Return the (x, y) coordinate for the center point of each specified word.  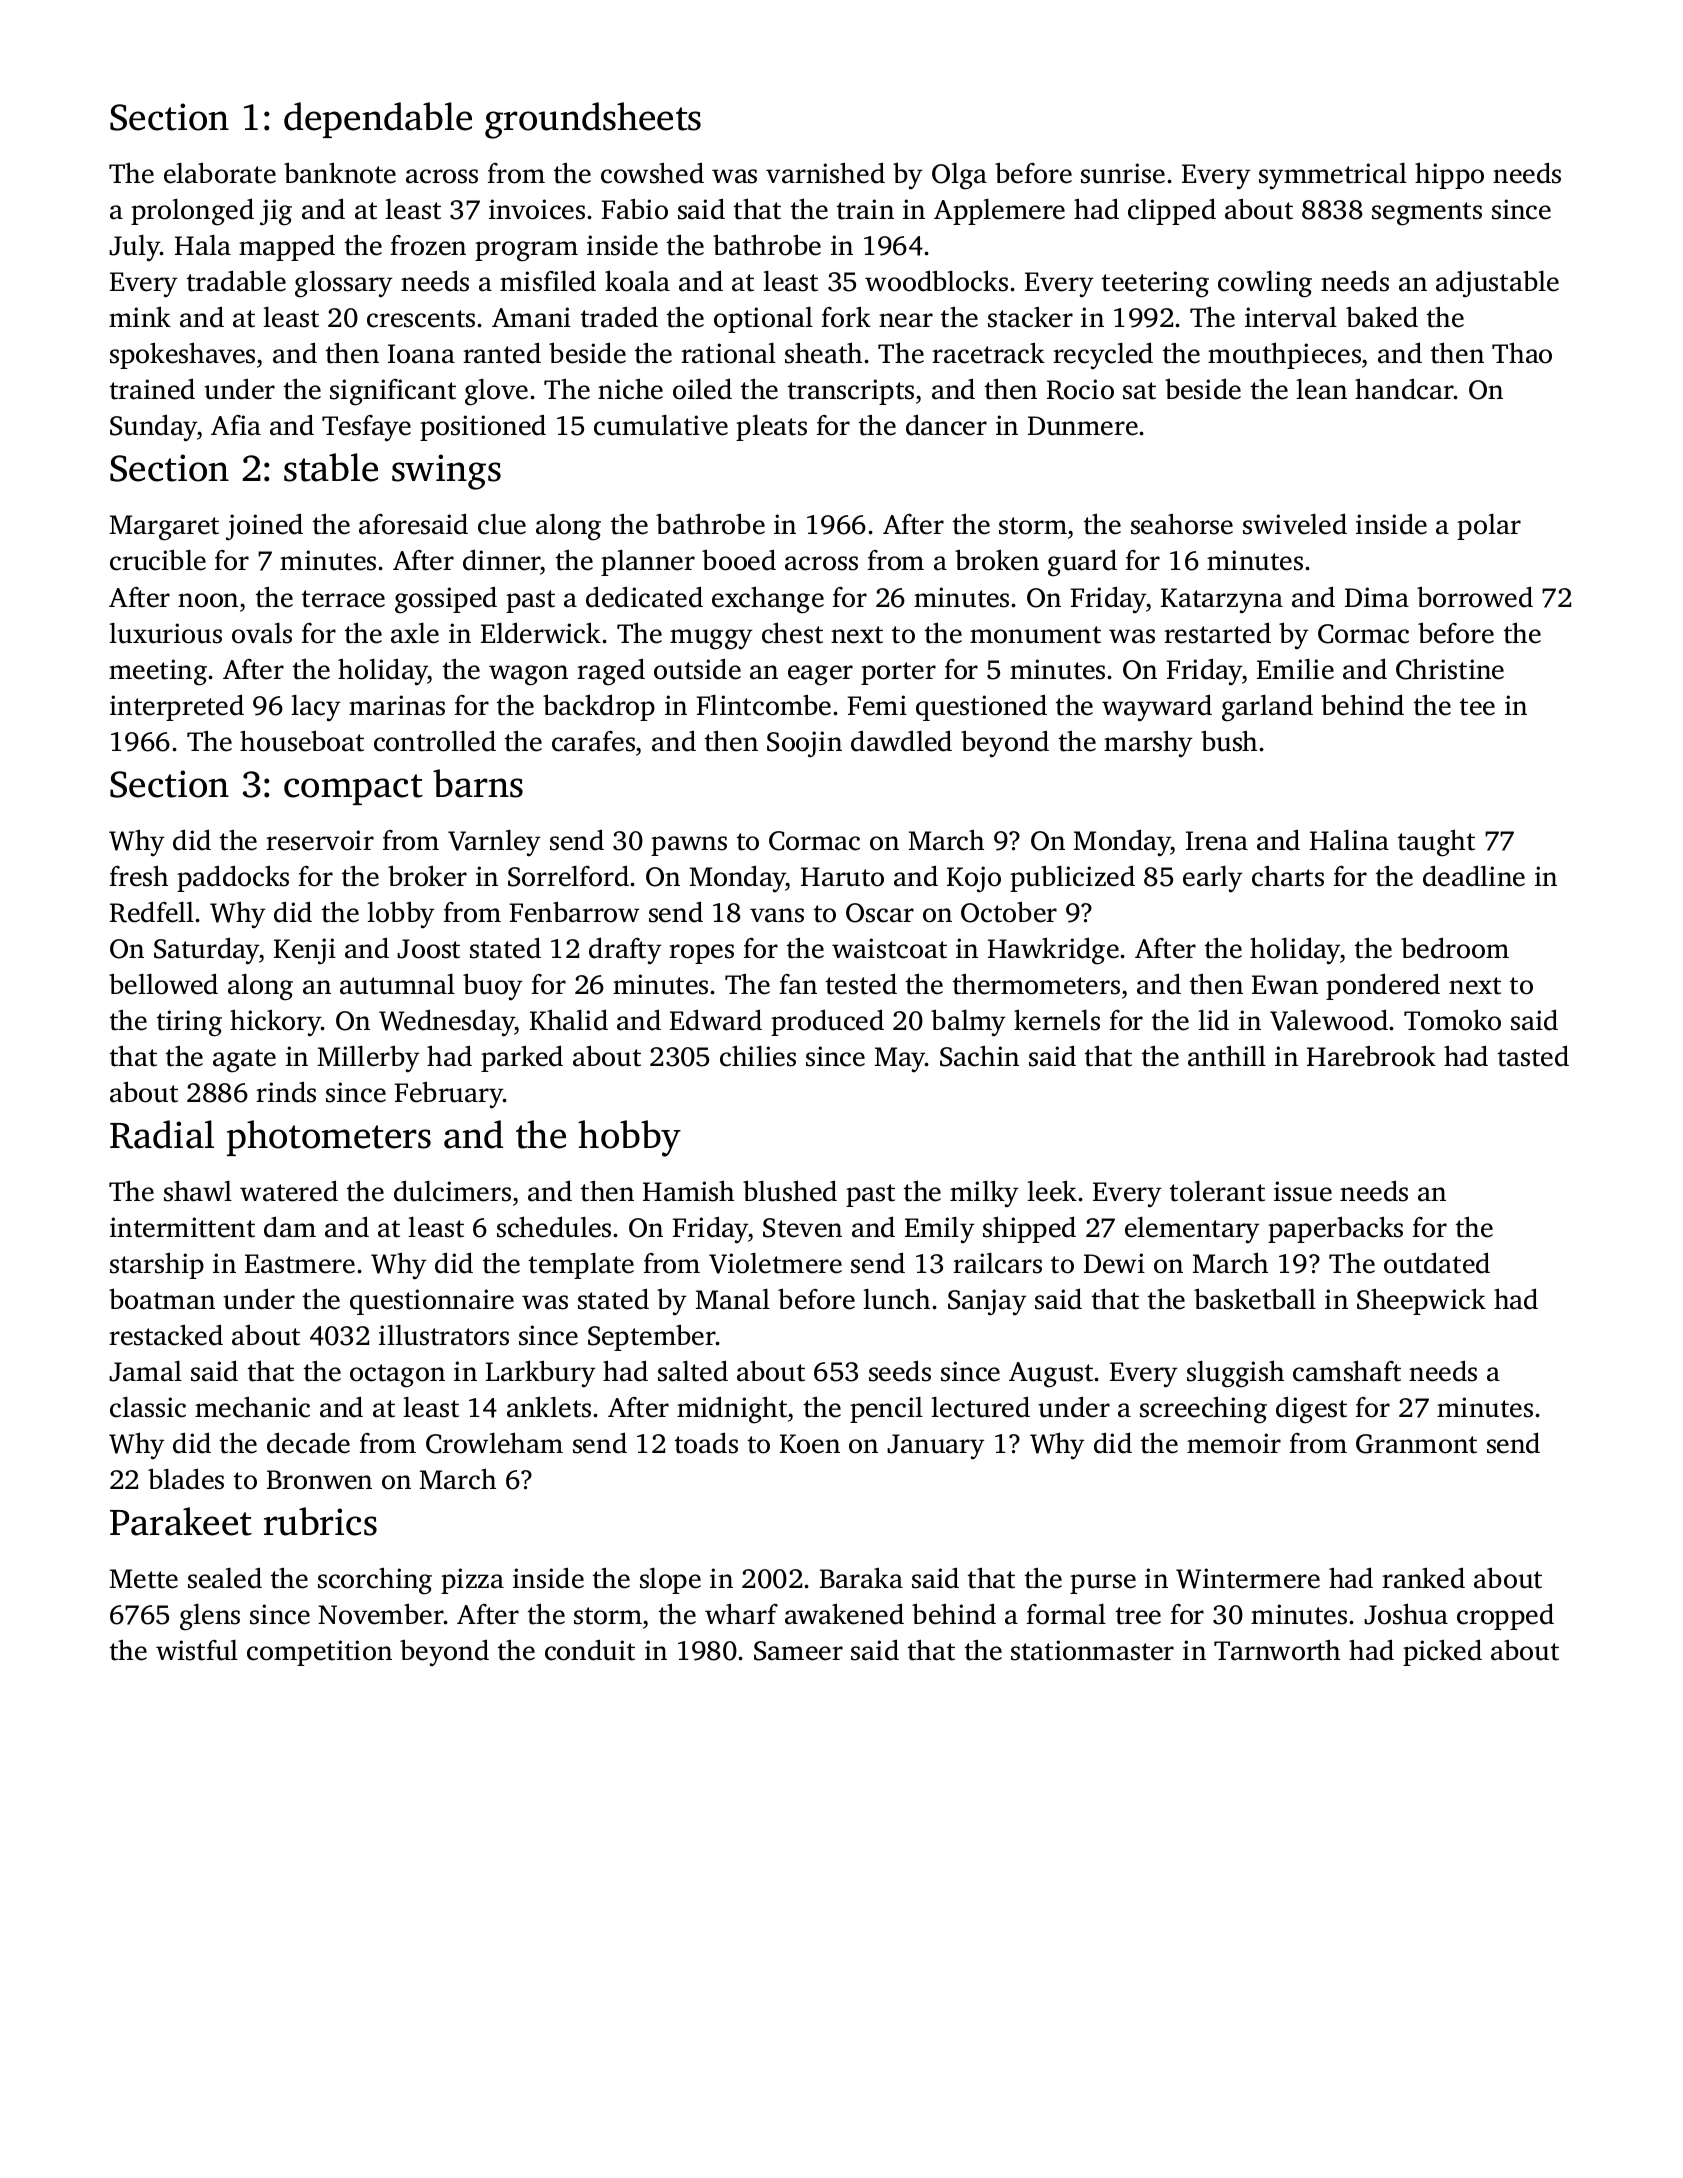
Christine (1450, 669)
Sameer (798, 1651)
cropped (1505, 1616)
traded (619, 317)
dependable (378, 120)
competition (319, 1653)
